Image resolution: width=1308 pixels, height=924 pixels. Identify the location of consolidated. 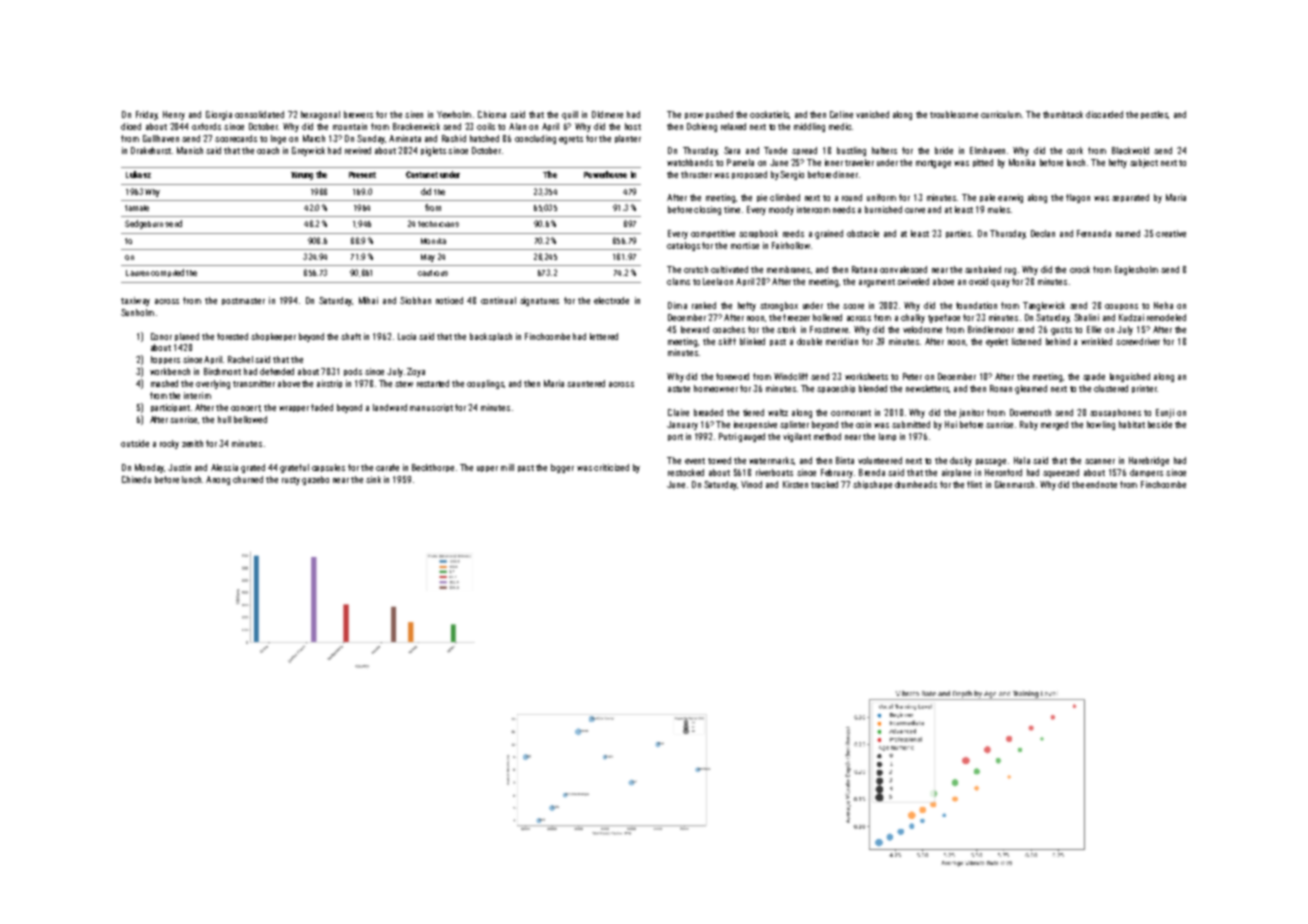
(259, 114).
